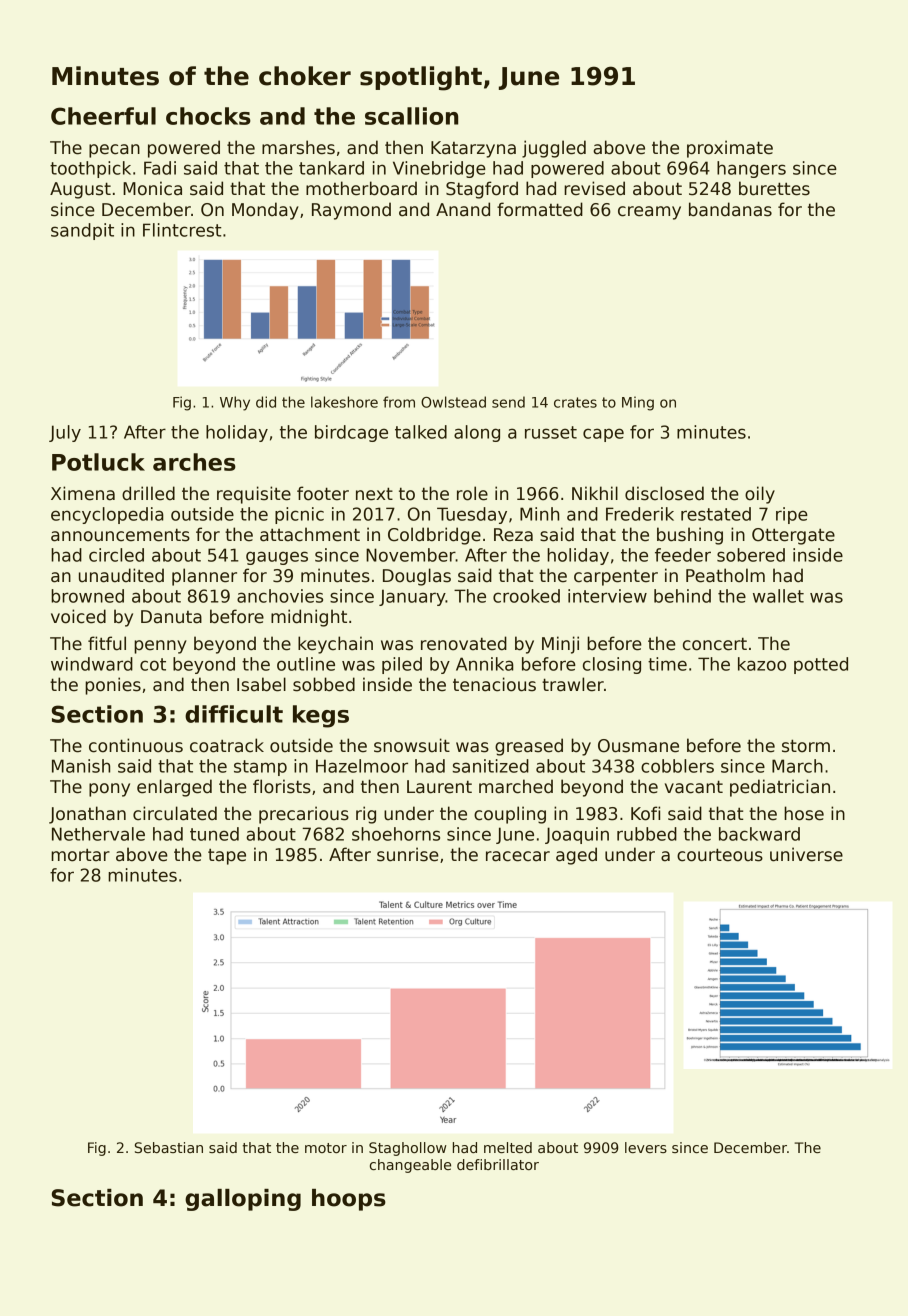 The height and width of the screenshot is (1316, 908). What do you see at coordinates (730, 149) in the screenshot?
I see `proximate` at bounding box center [730, 149].
